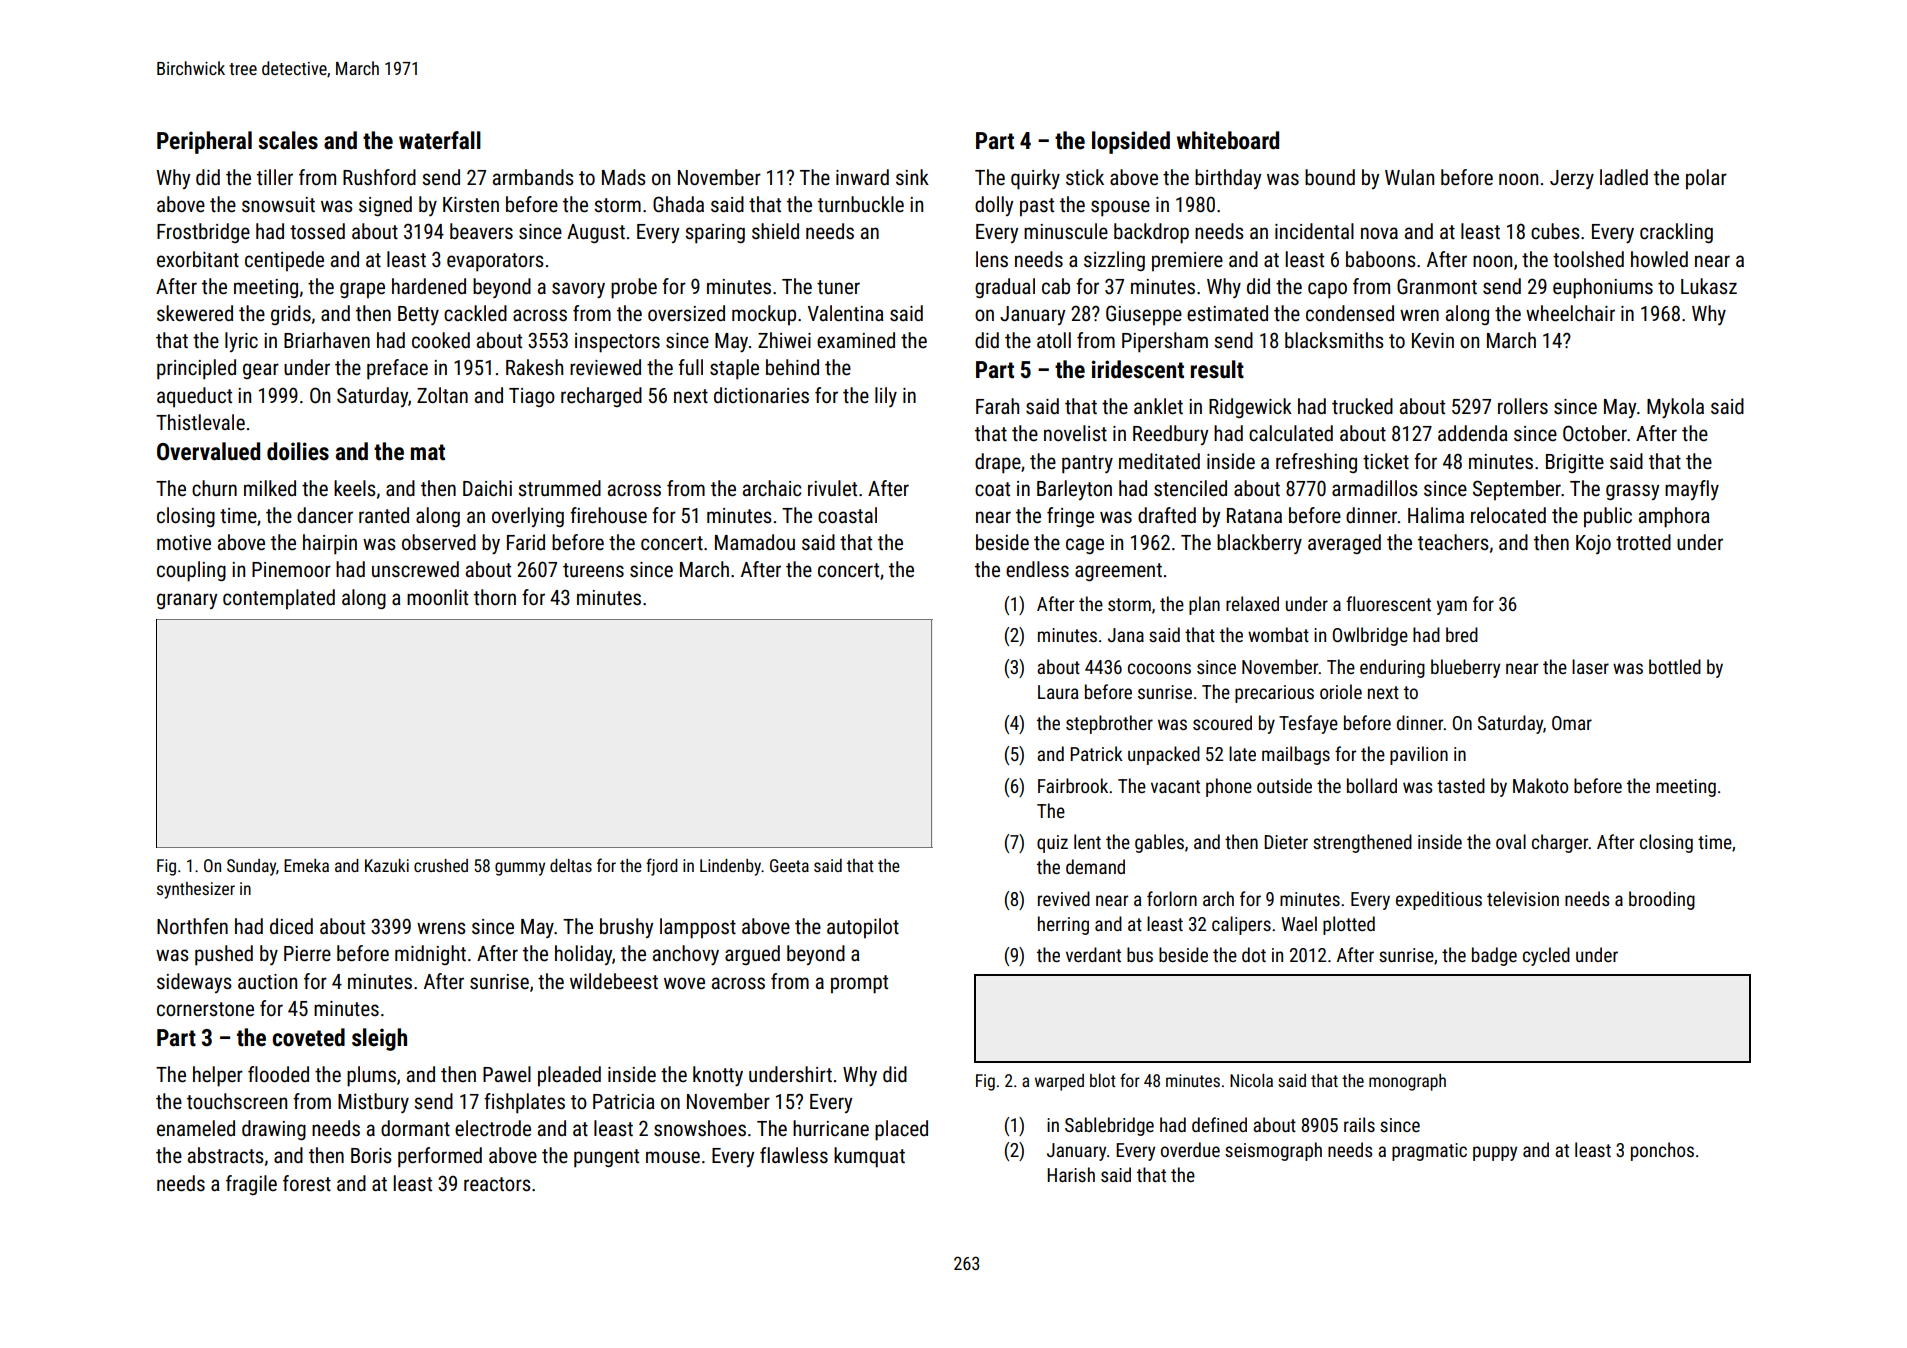 This screenshot has height=1348, width=1907. I want to click on Emeka, so click(306, 865).
